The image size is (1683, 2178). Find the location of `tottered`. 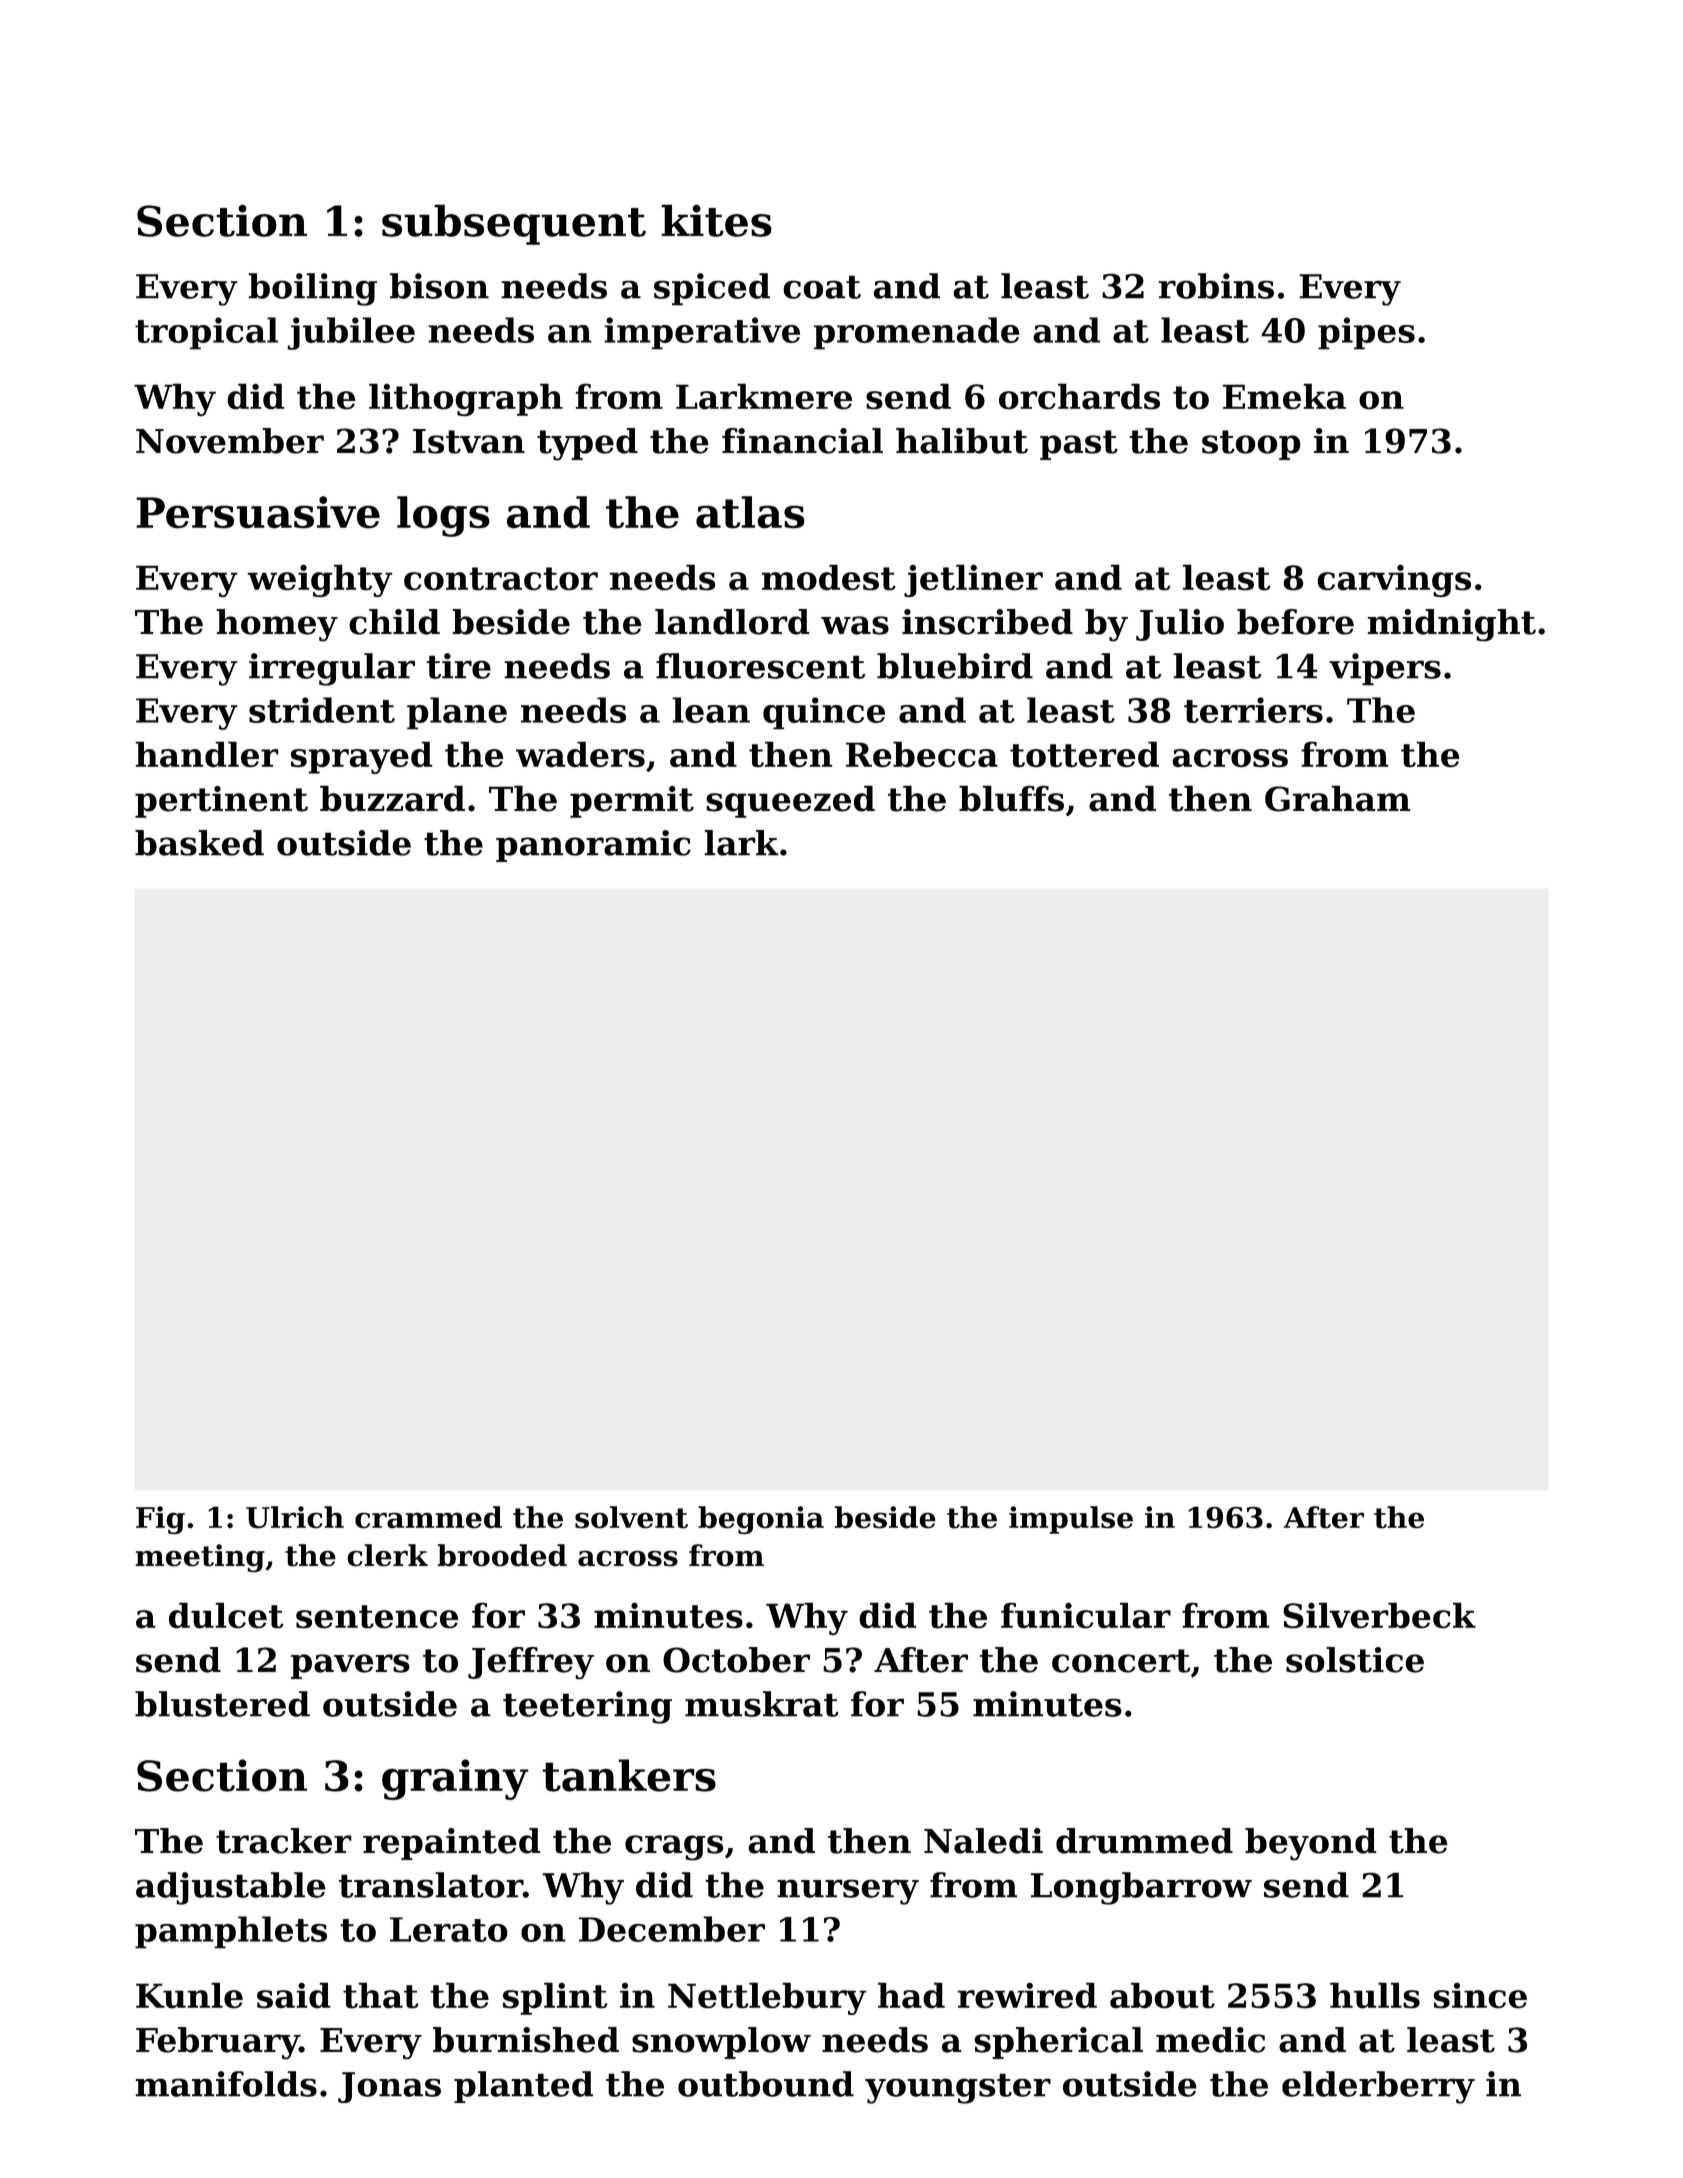

tottered is located at coordinates (1084, 754).
